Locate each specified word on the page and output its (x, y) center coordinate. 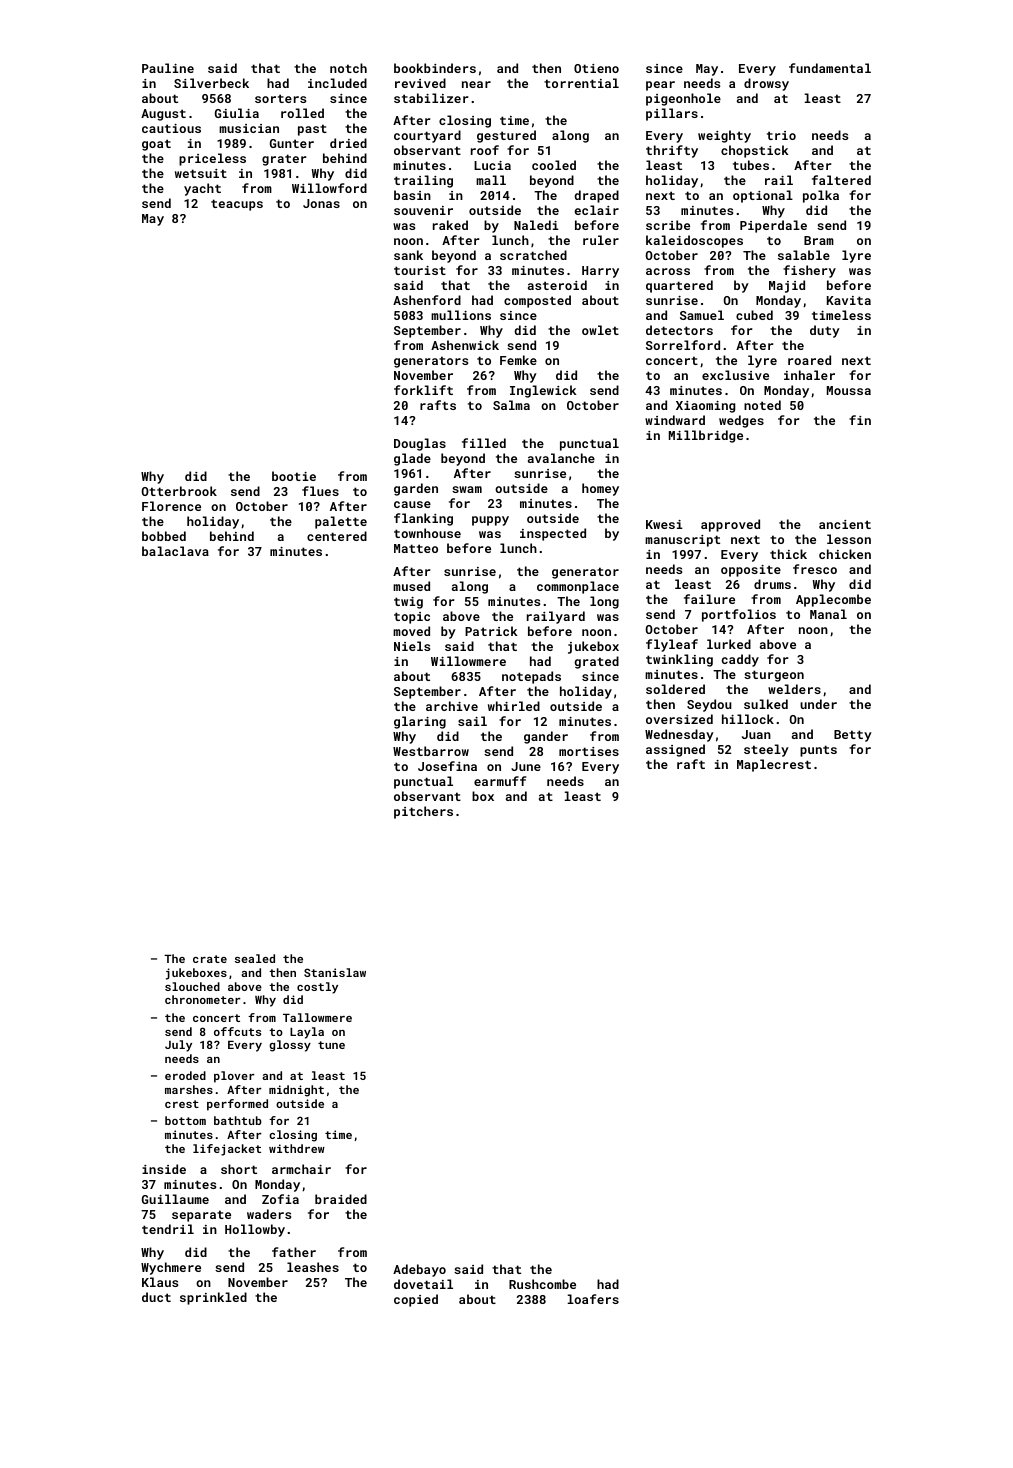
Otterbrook (179, 491)
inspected (553, 534)
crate (210, 959)
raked (450, 225)
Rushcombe (542, 1284)
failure (709, 599)
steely (766, 750)
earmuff (500, 781)
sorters (280, 98)
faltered (841, 180)
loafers (593, 1299)
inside (164, 1169)
